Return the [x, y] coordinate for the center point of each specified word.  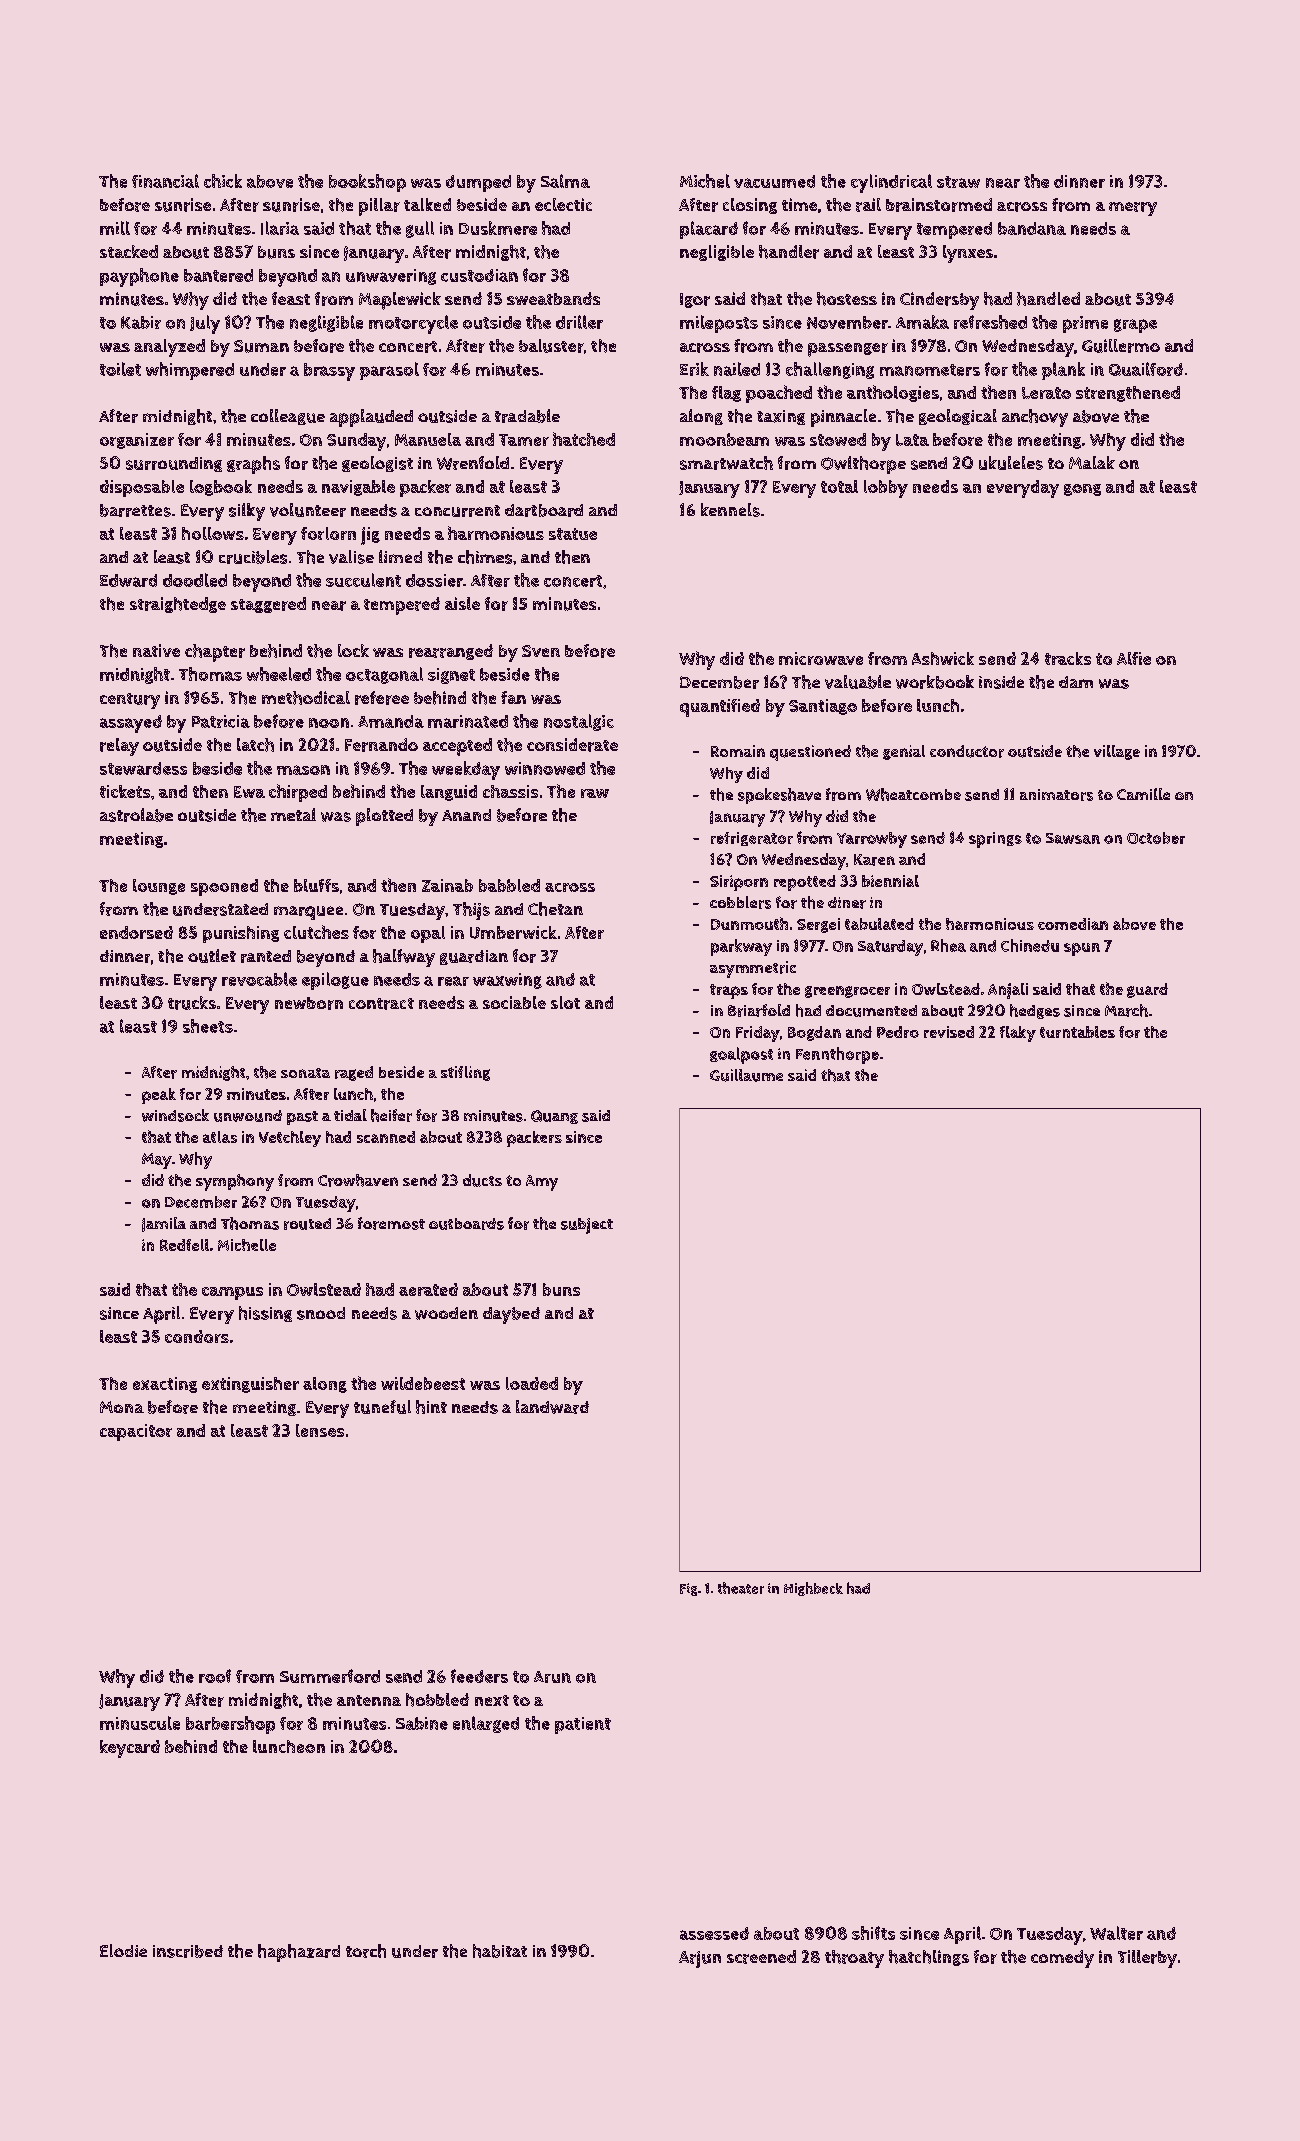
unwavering [391, 277]
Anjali [1008, 991]
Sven [541, 651]
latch [255, 745]
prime [1085, 324]
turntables [1077, 1032]
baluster [551, 346]
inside [1001, 682]
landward [552, 1407]
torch [366, 1951]
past [302, 1118]
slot [565, 1002]
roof [215, 1676]
